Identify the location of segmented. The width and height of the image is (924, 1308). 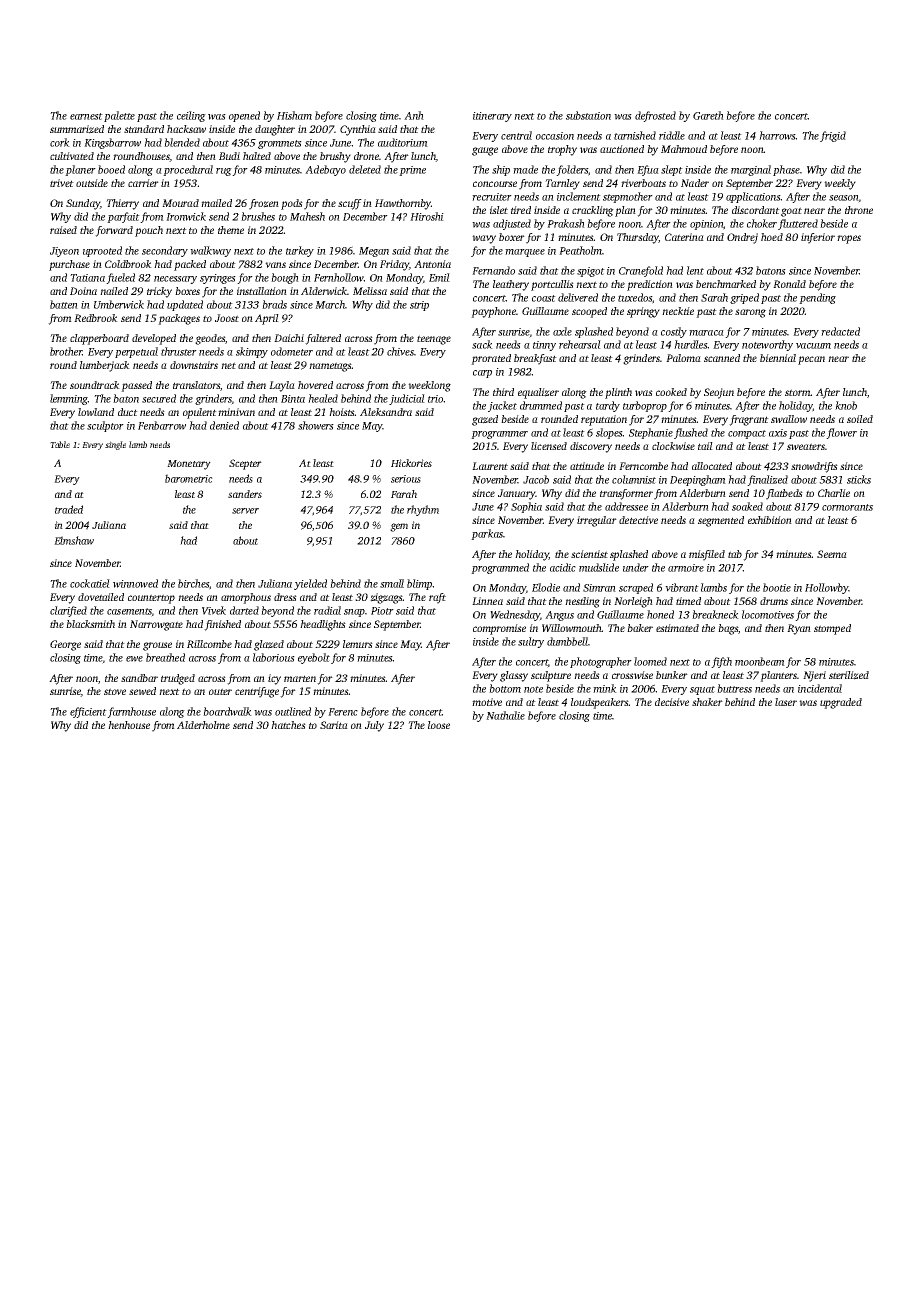
(721, 521).
